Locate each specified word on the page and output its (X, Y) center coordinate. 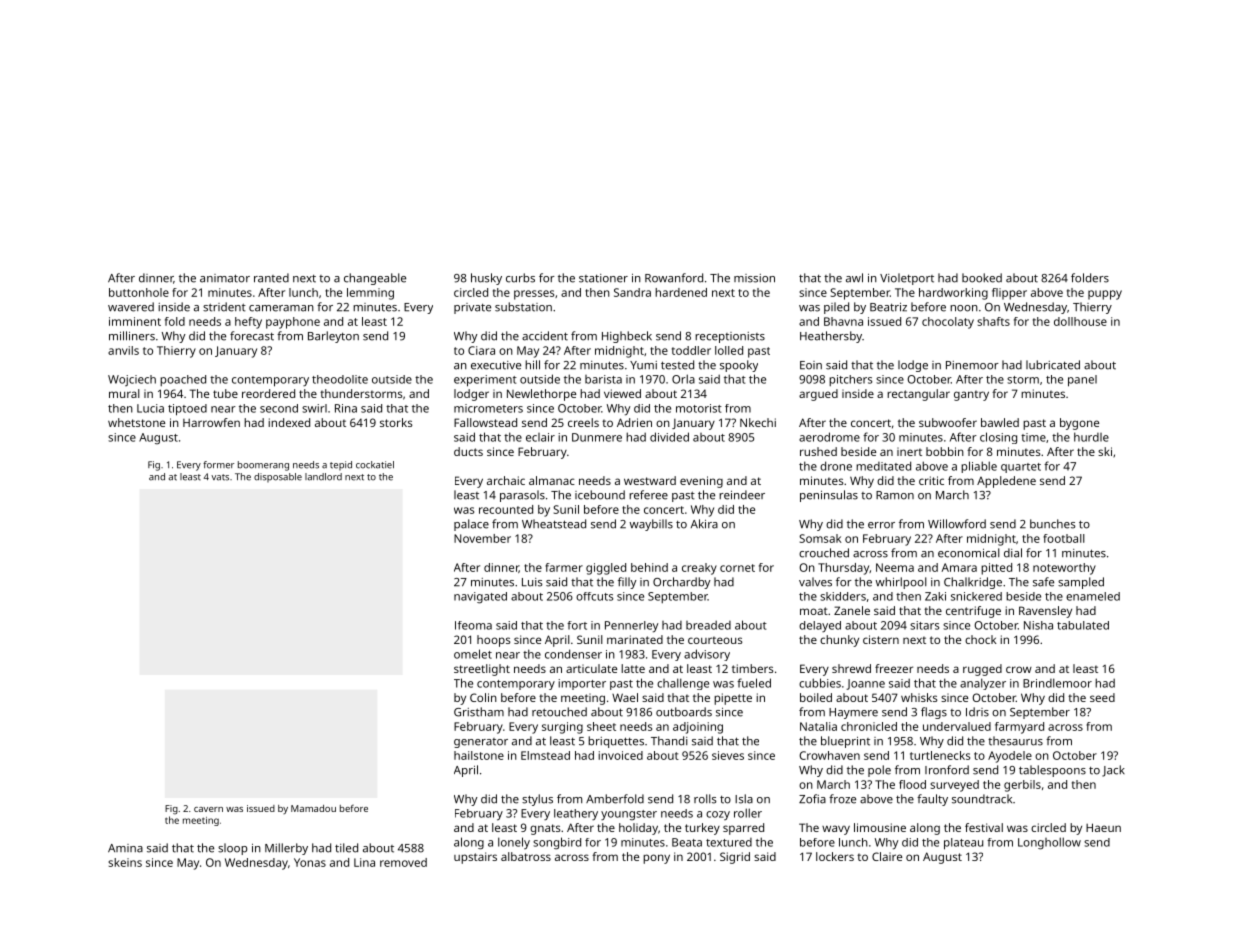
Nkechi (758, 422)
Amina (125, 848)
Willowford (957, 524)
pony (656, 859)
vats (220, 477)
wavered (131, 307)
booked (982, 278)
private (472, 308)
